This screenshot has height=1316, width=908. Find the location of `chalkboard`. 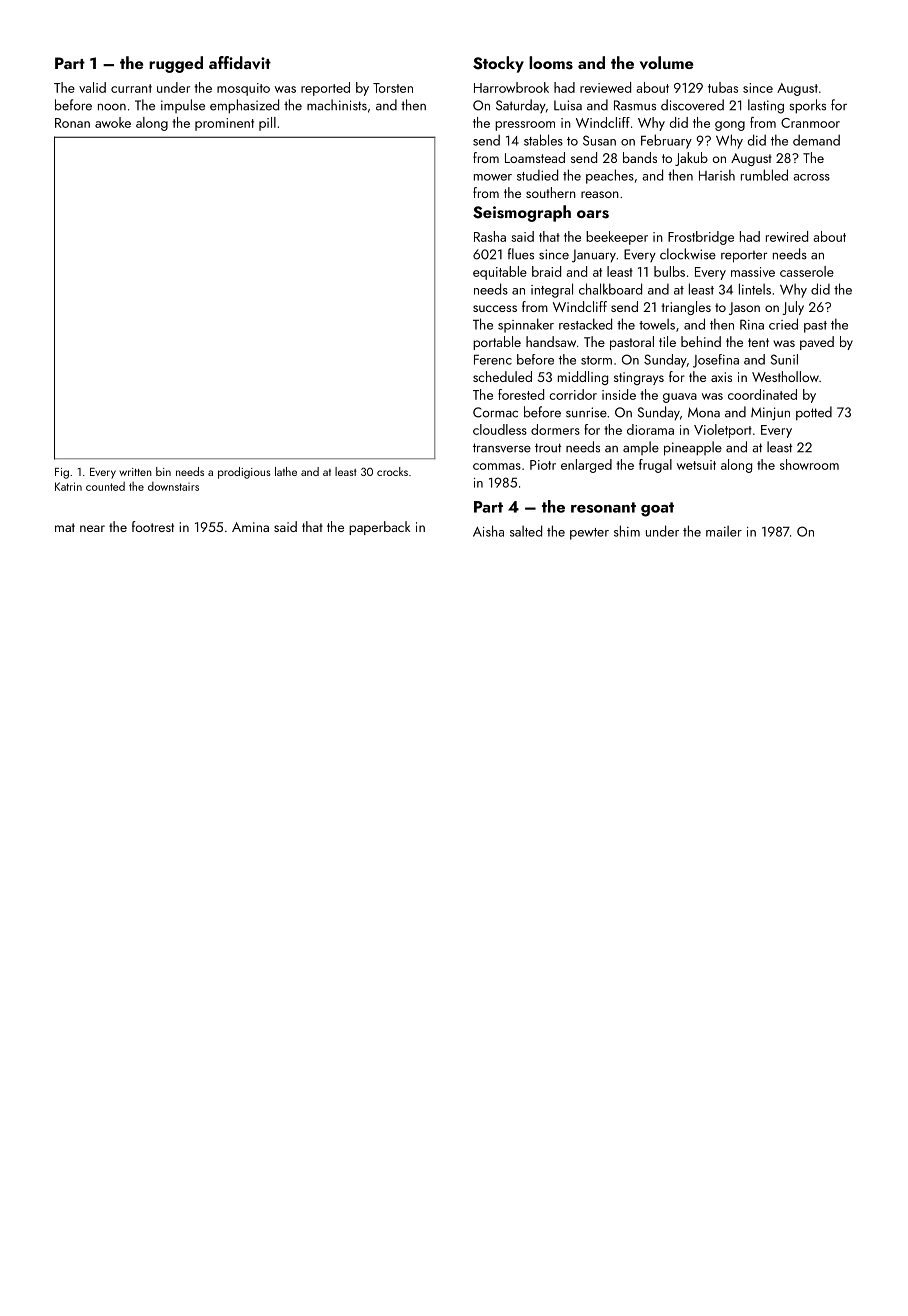

chalkboard is located at coordinates (610, 289).
